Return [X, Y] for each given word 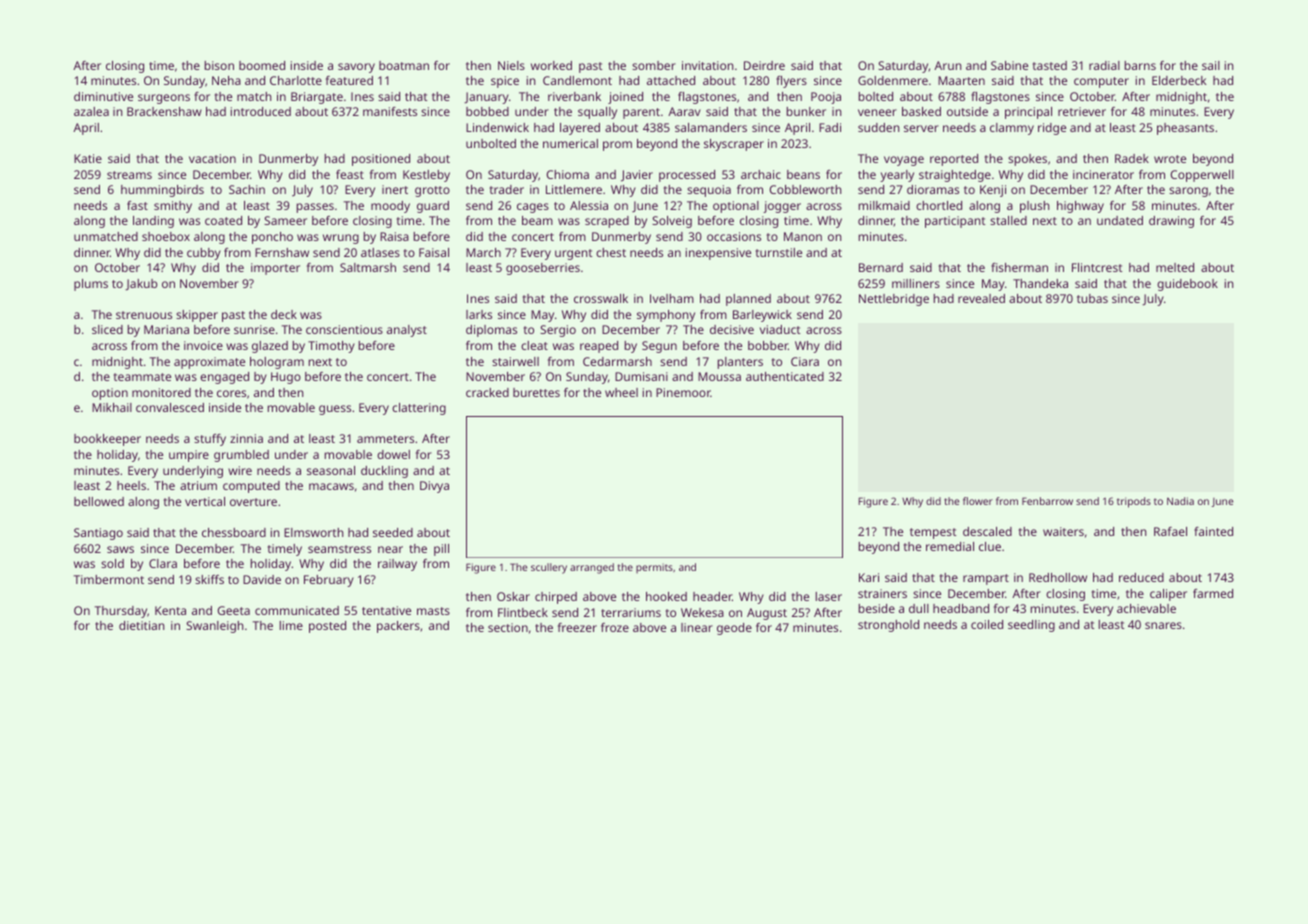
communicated [297, 610]
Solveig [672, 222]
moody [390, 207]
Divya [434, 487]
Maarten [961, 80]
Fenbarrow [1047, 501]
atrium [198, 485]
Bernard [881, 267]
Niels [511, 65]
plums [91, 285]
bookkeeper [107, 440]
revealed [981, 298]
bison [219, 65]
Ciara [805, 361]
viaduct [780, 329]
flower [978, 501]
